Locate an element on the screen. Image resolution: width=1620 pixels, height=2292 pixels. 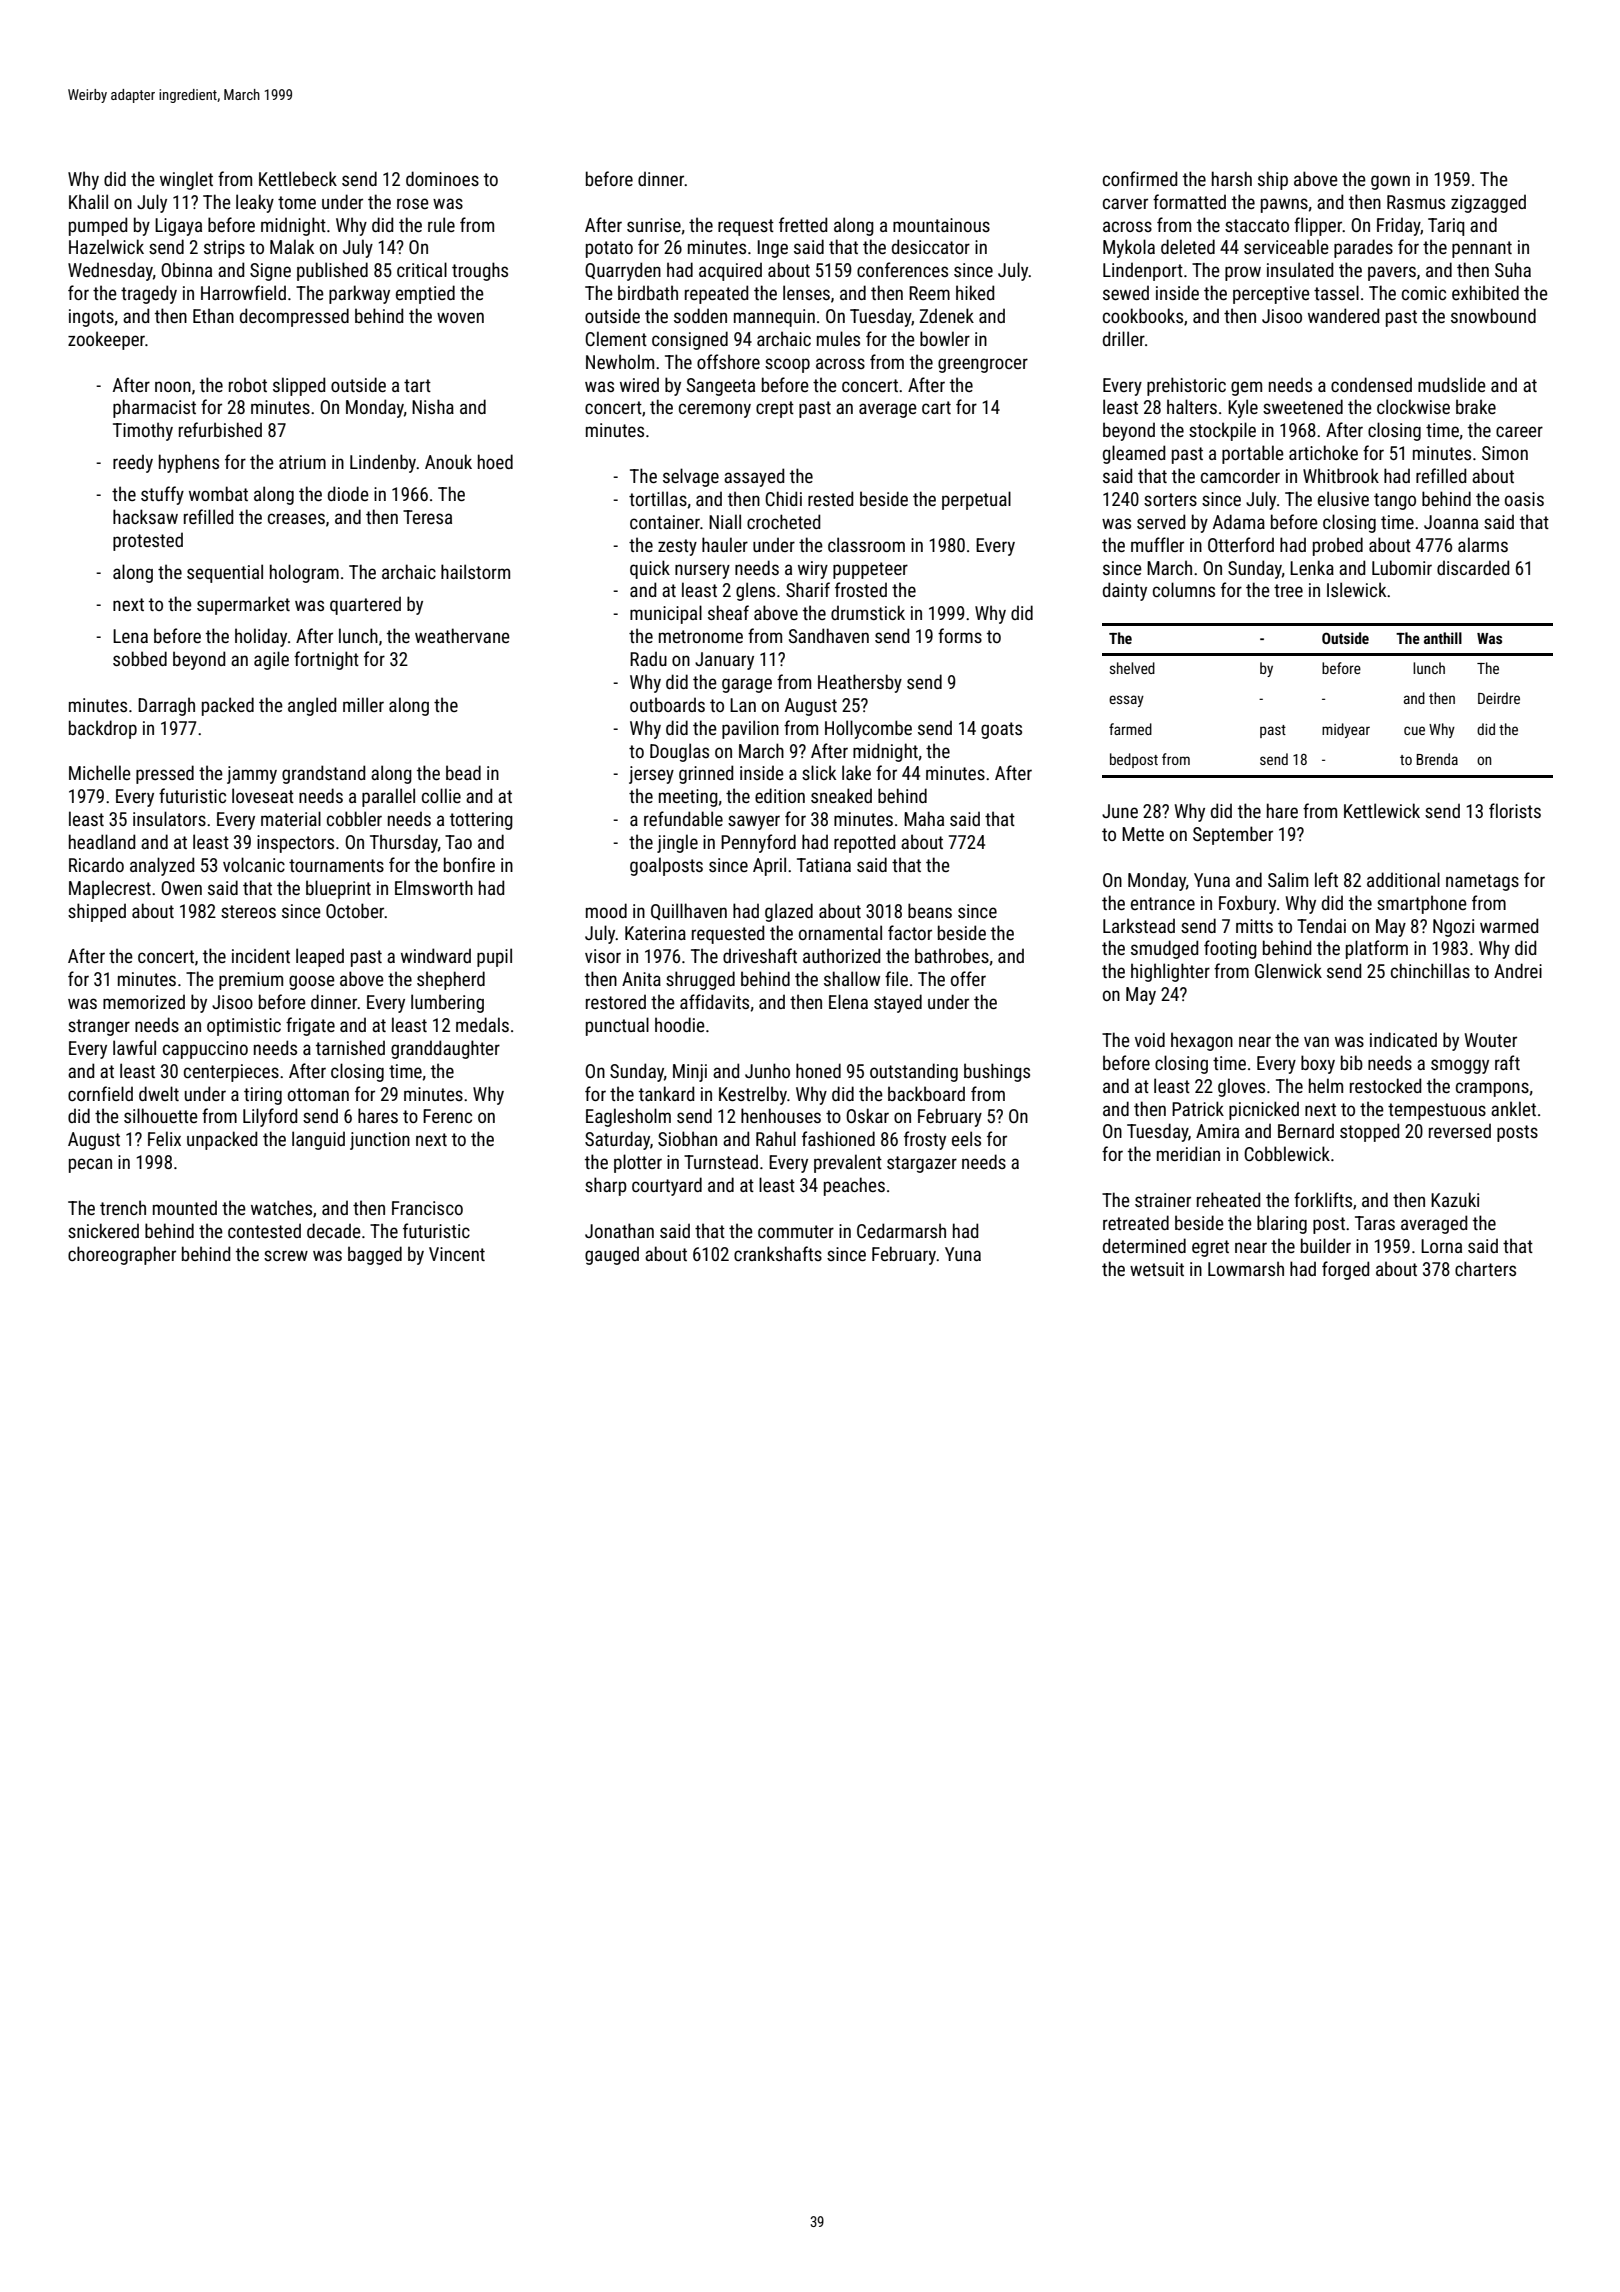
tankard is located at coordinates (666, 1093).
